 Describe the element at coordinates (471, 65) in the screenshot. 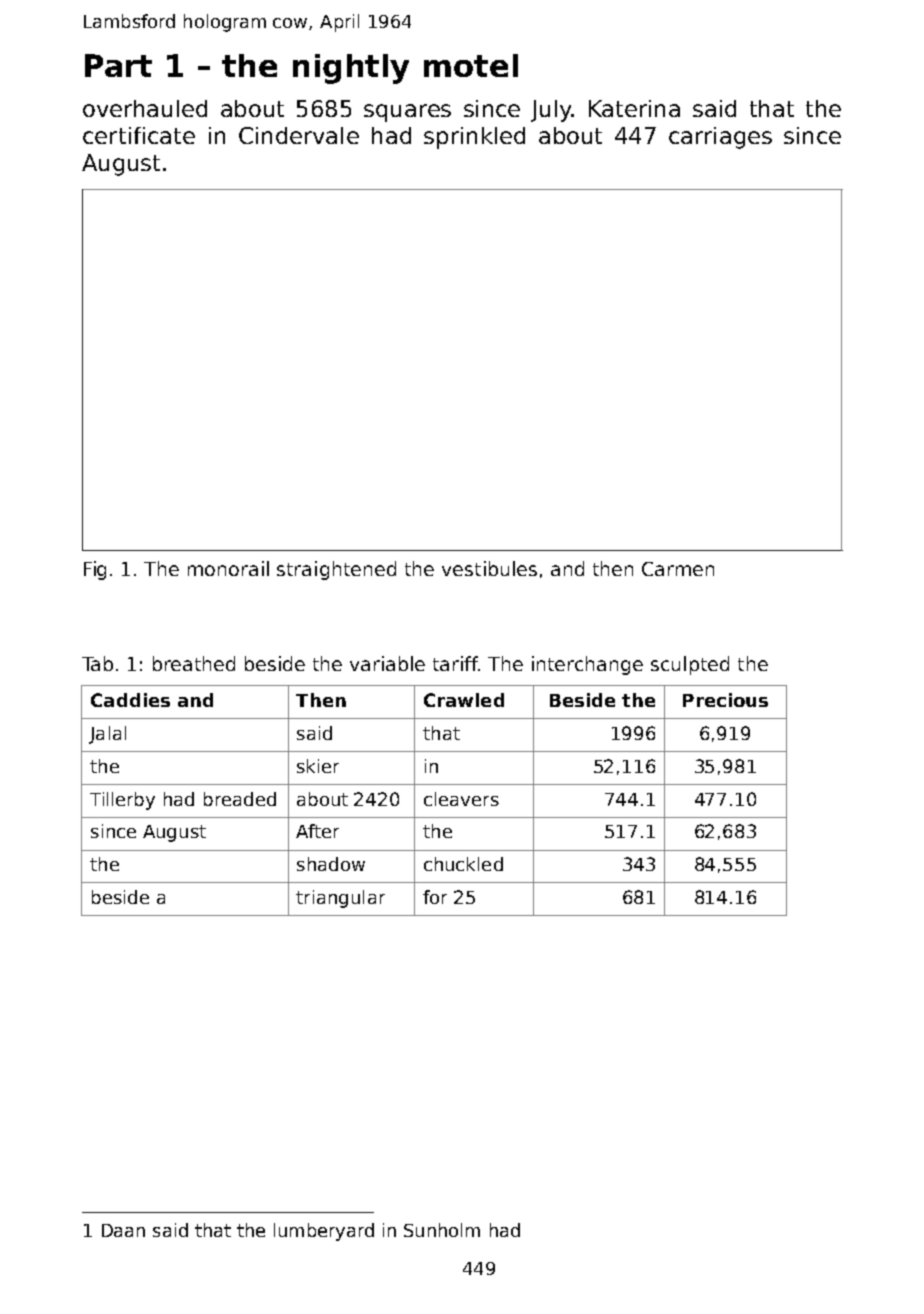

I see `motel` at that location.
